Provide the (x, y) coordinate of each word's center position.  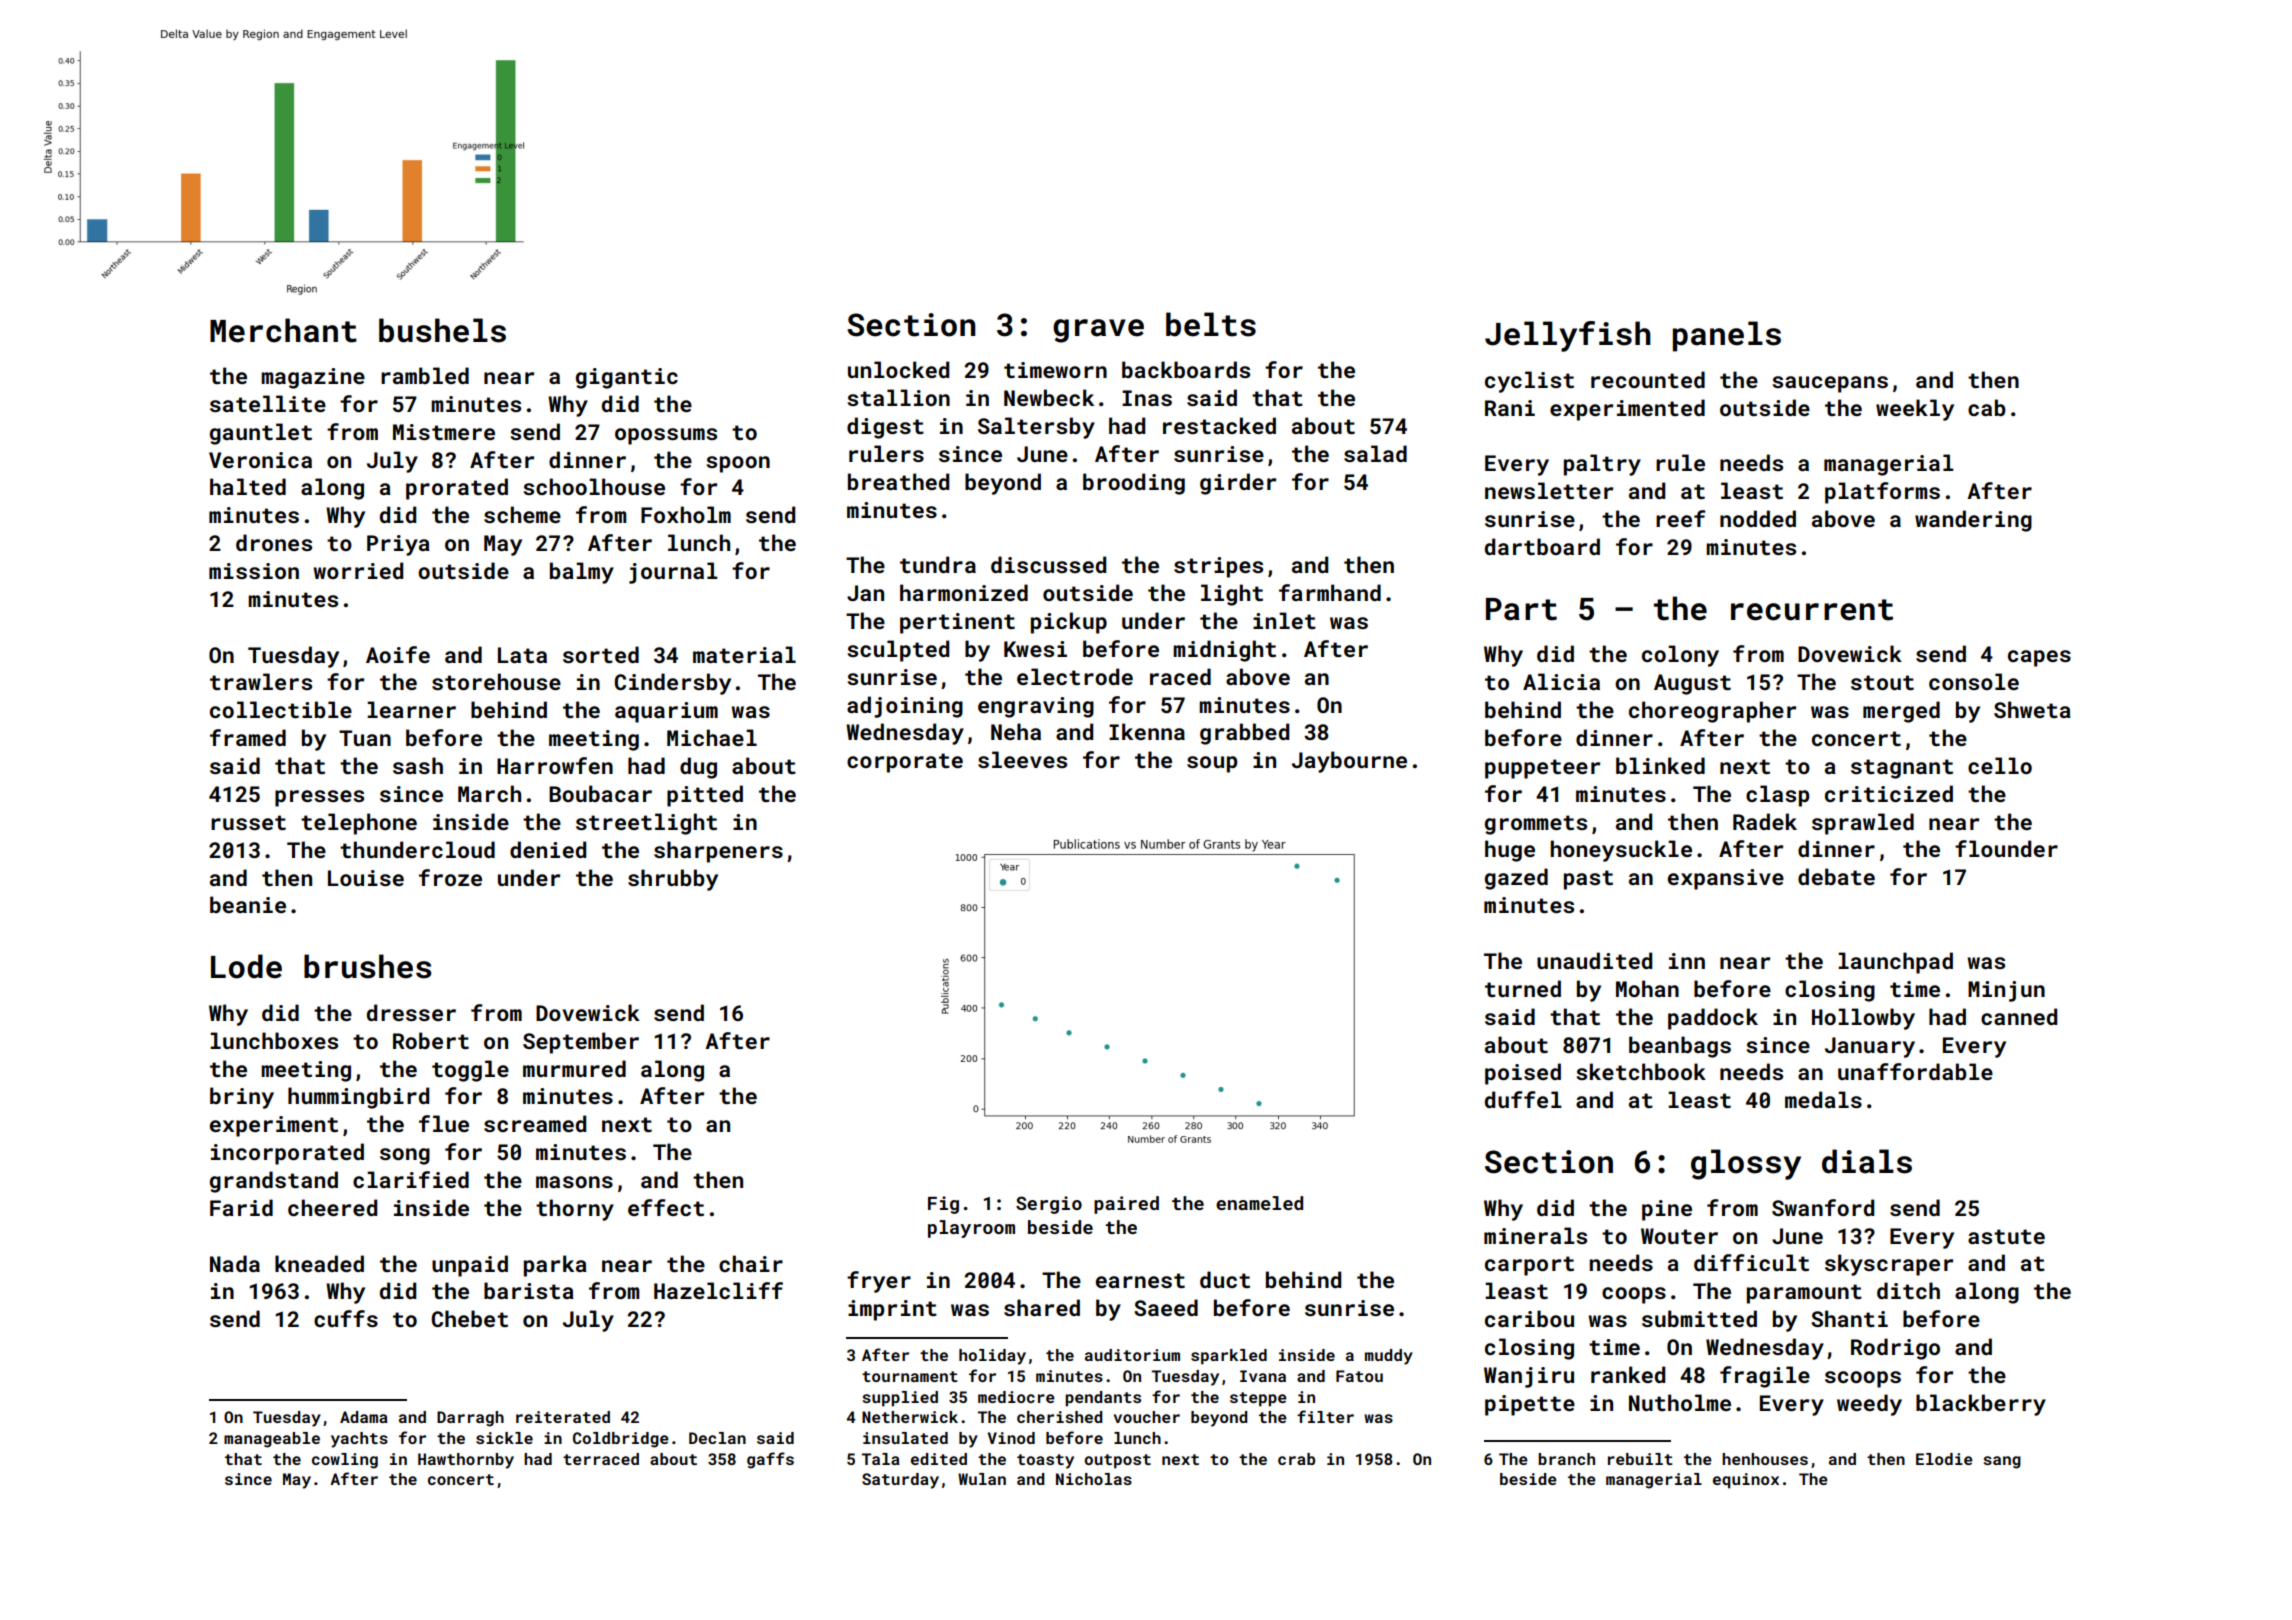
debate (1836, 876)
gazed (1516, 879)
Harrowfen (555, 765)
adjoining (905, 707)
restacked (1219, 425)
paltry (1602, 465)
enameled (1259, 1203)
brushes (368, 966)
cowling (345, 1461)
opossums (666, 436)
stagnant (1902, 769)
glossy (1746, 1164)
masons (574, 1182)
